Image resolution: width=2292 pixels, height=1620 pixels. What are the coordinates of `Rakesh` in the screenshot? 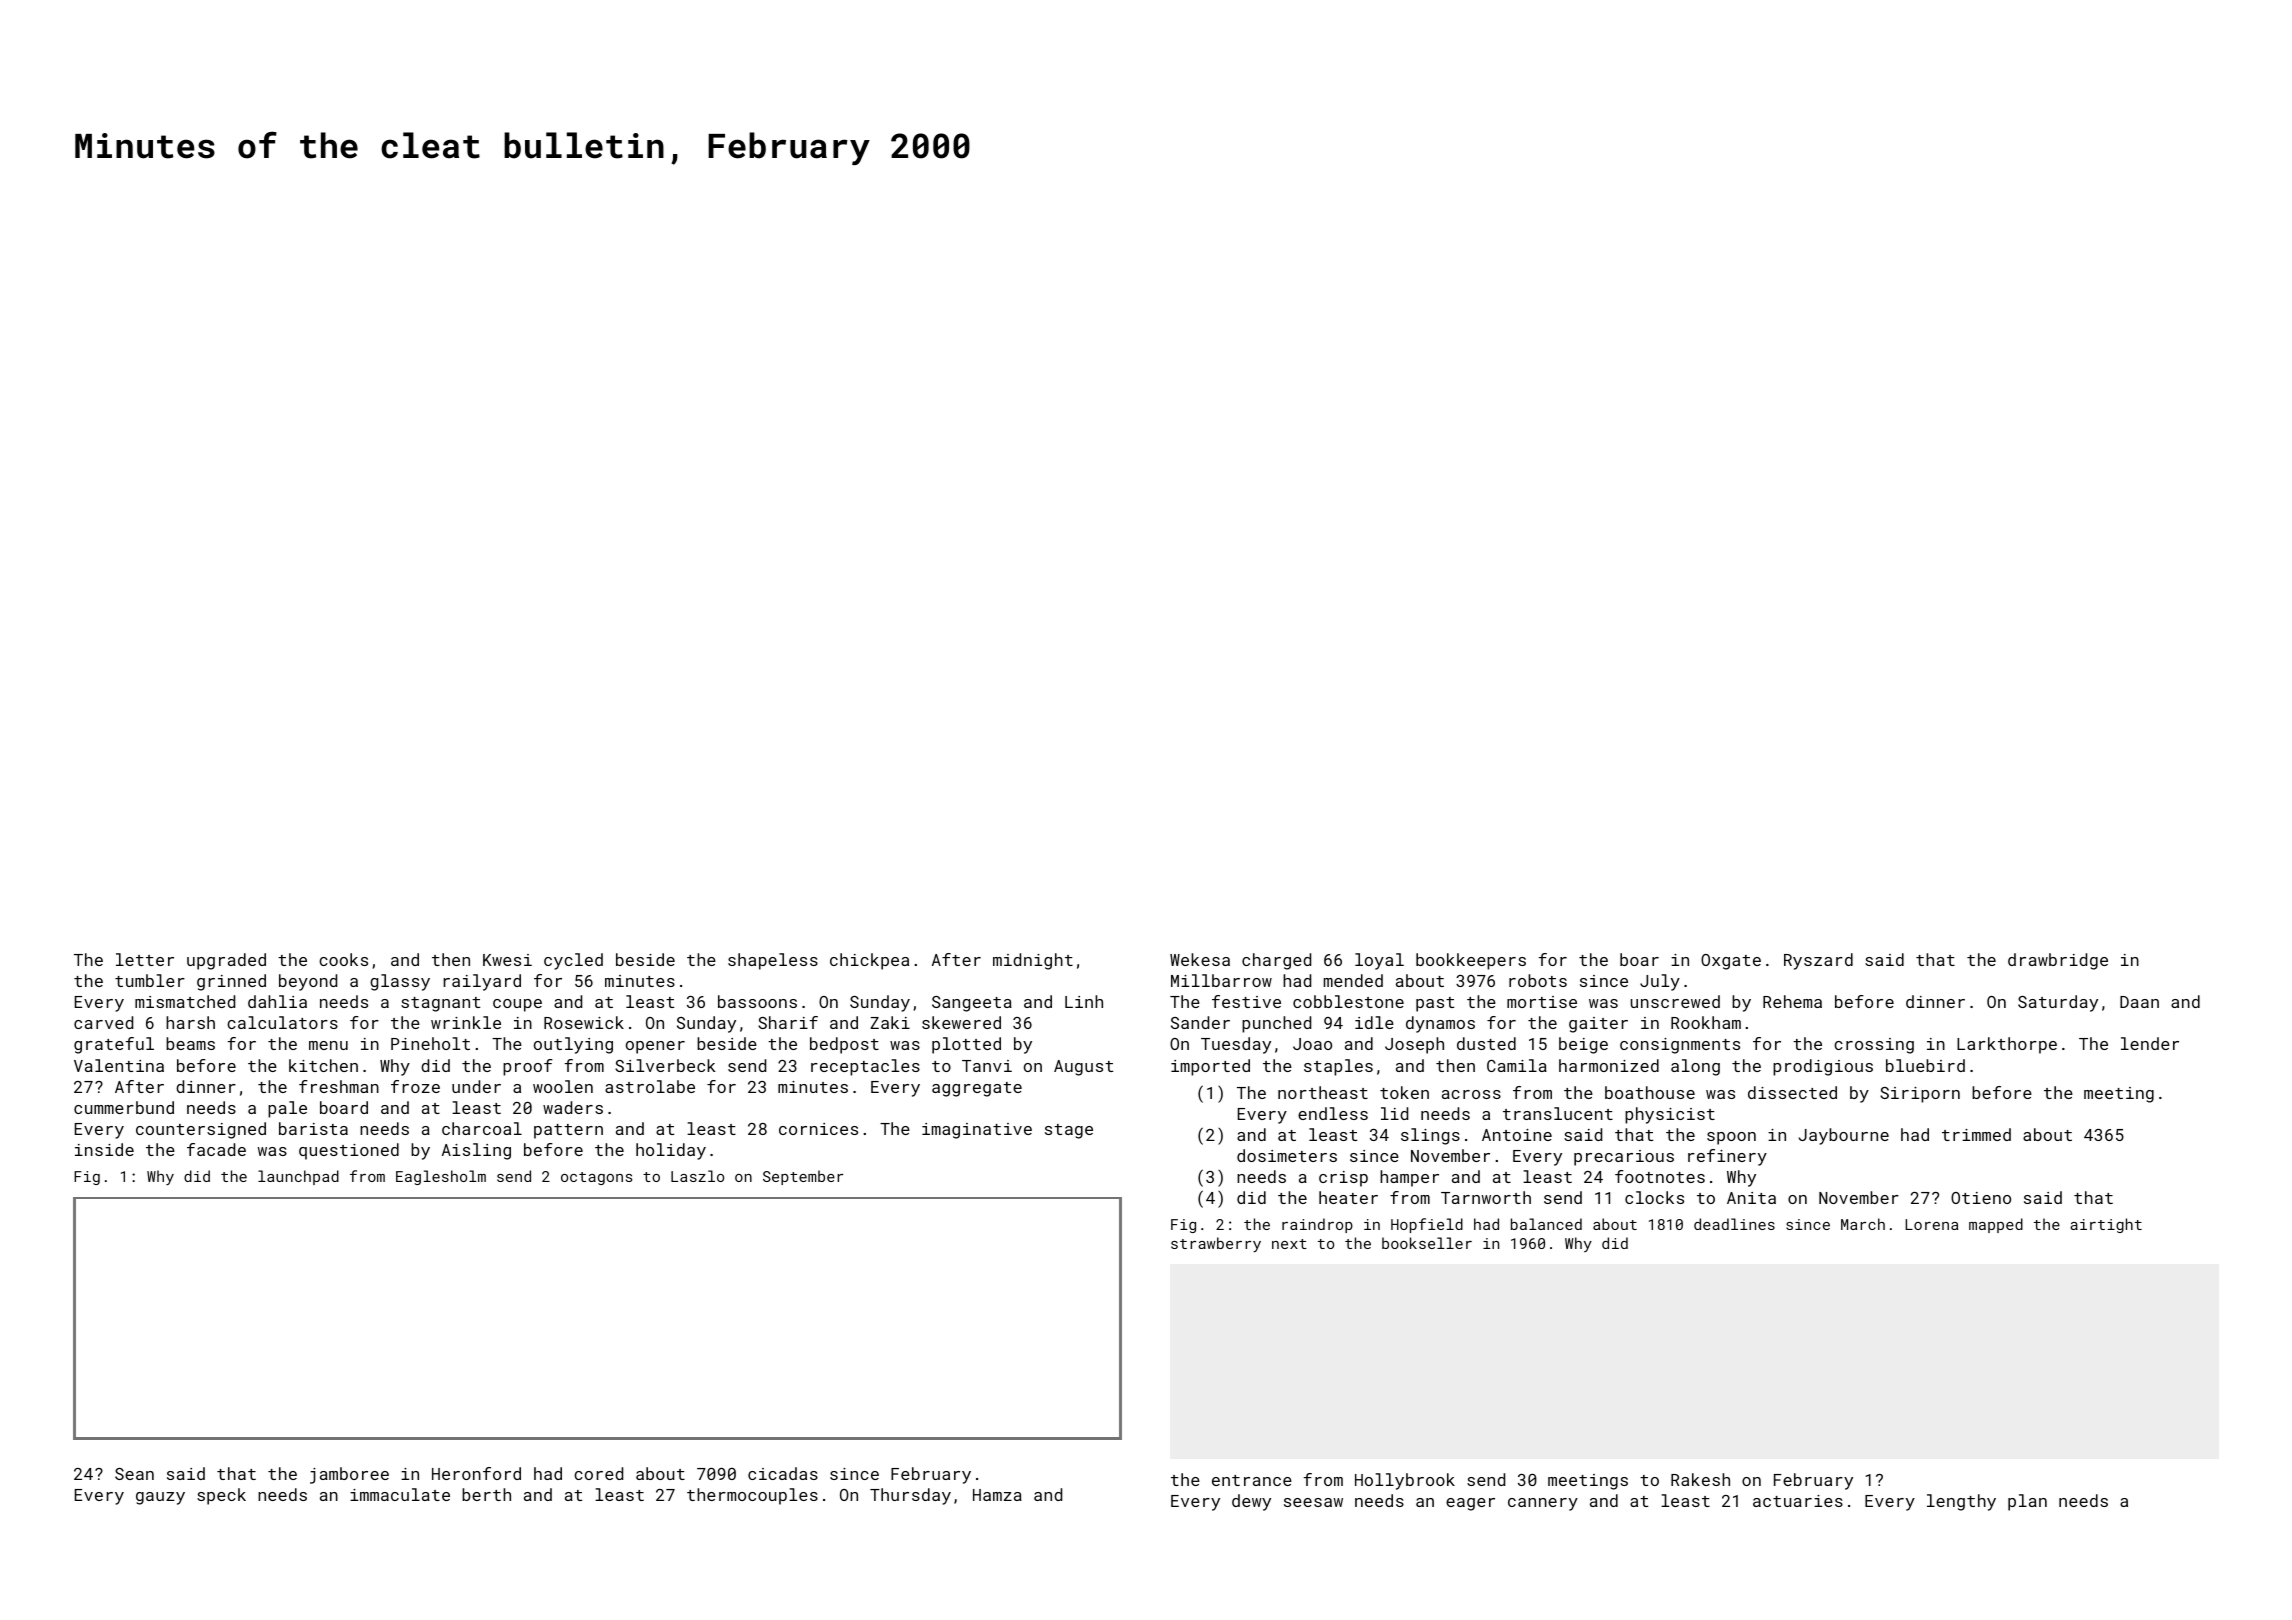 It's located at (1700, 1479).
